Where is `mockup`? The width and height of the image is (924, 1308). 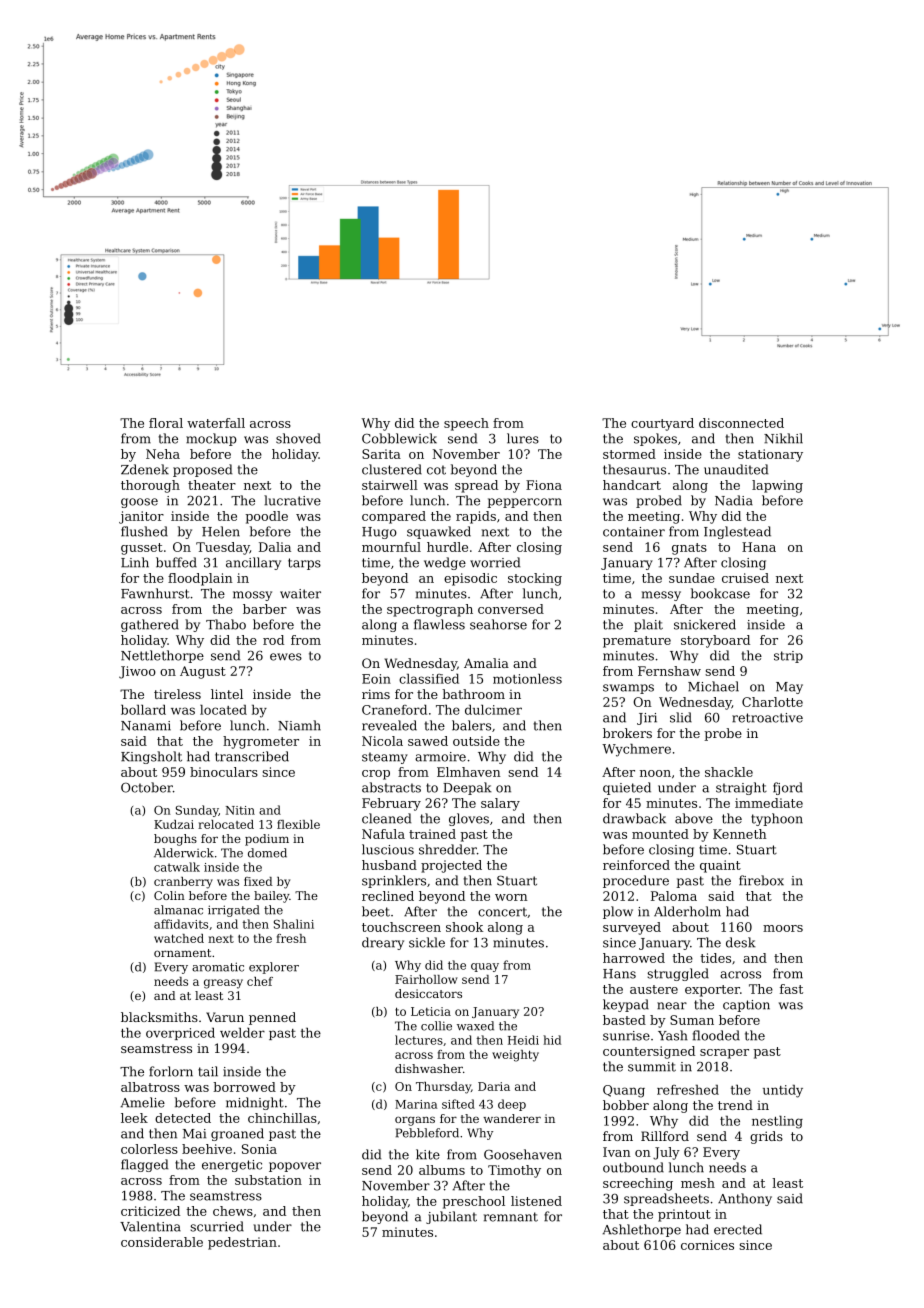 mockup is located at coordinates (211, 439).
